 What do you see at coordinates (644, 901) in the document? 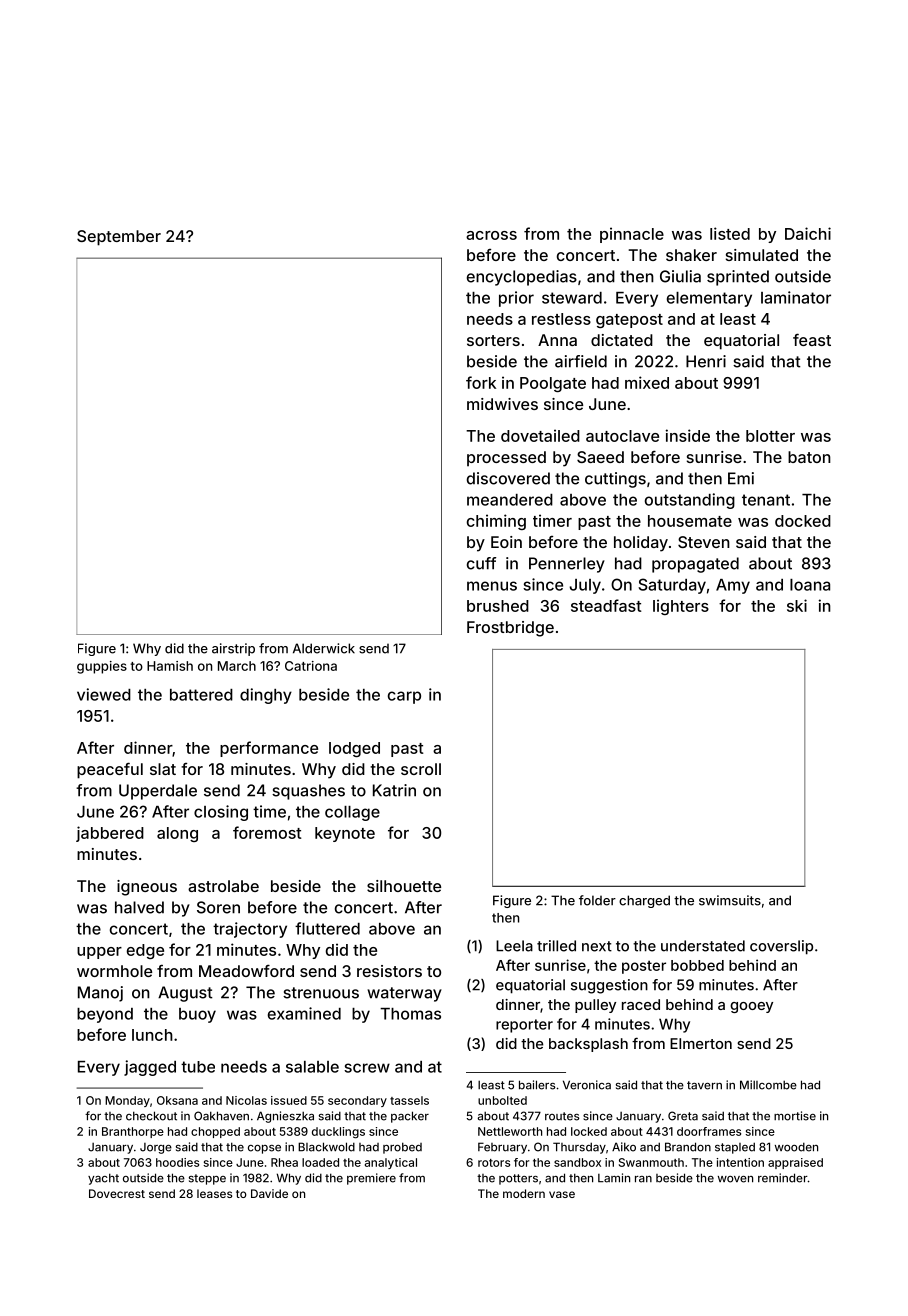
I see `charged` at bounding box center [644, 901].
